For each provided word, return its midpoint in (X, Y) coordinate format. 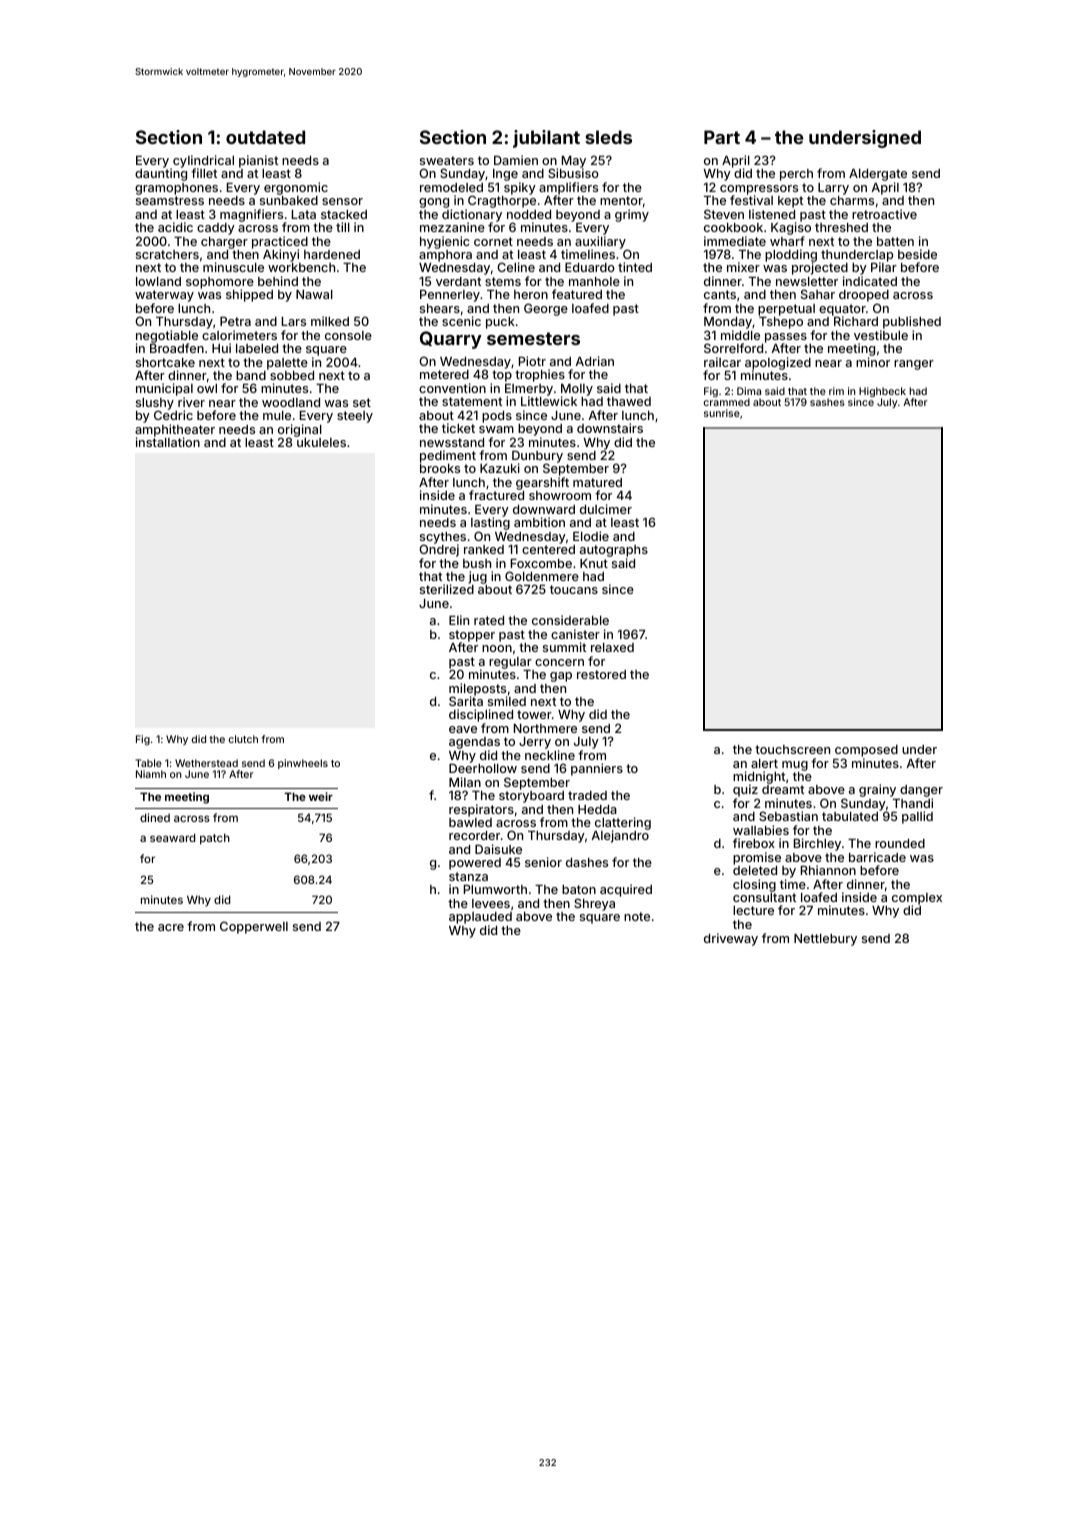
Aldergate (878, 175)
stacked (344, 214)
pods (497, 417)
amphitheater (175, 430)
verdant (458, 281)
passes (786, 338)
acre (171, 927)
